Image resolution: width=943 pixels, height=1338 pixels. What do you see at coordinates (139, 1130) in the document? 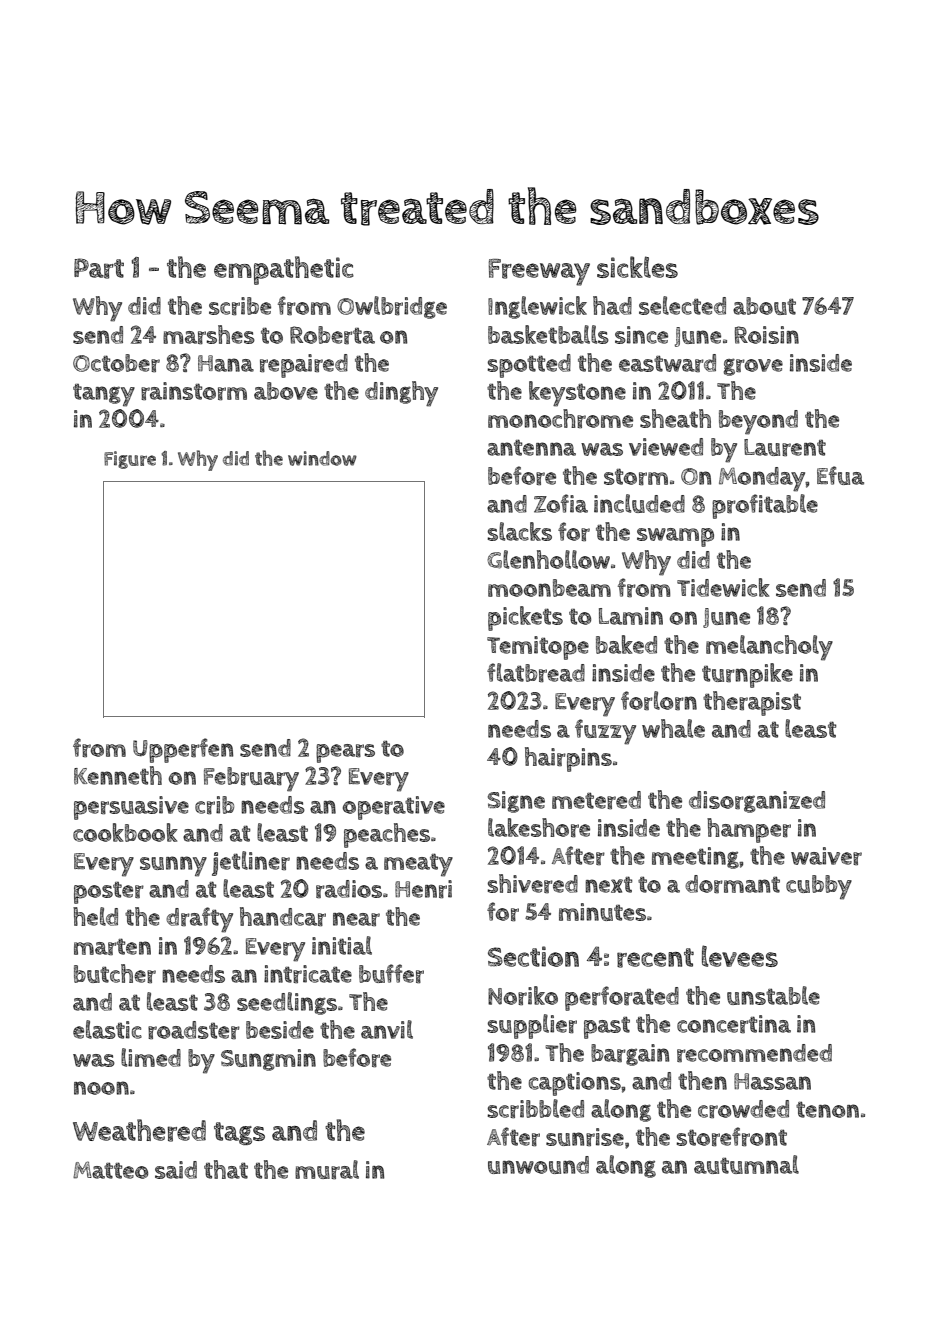
I see `Weathered` at bounding box center [139, 1130].
